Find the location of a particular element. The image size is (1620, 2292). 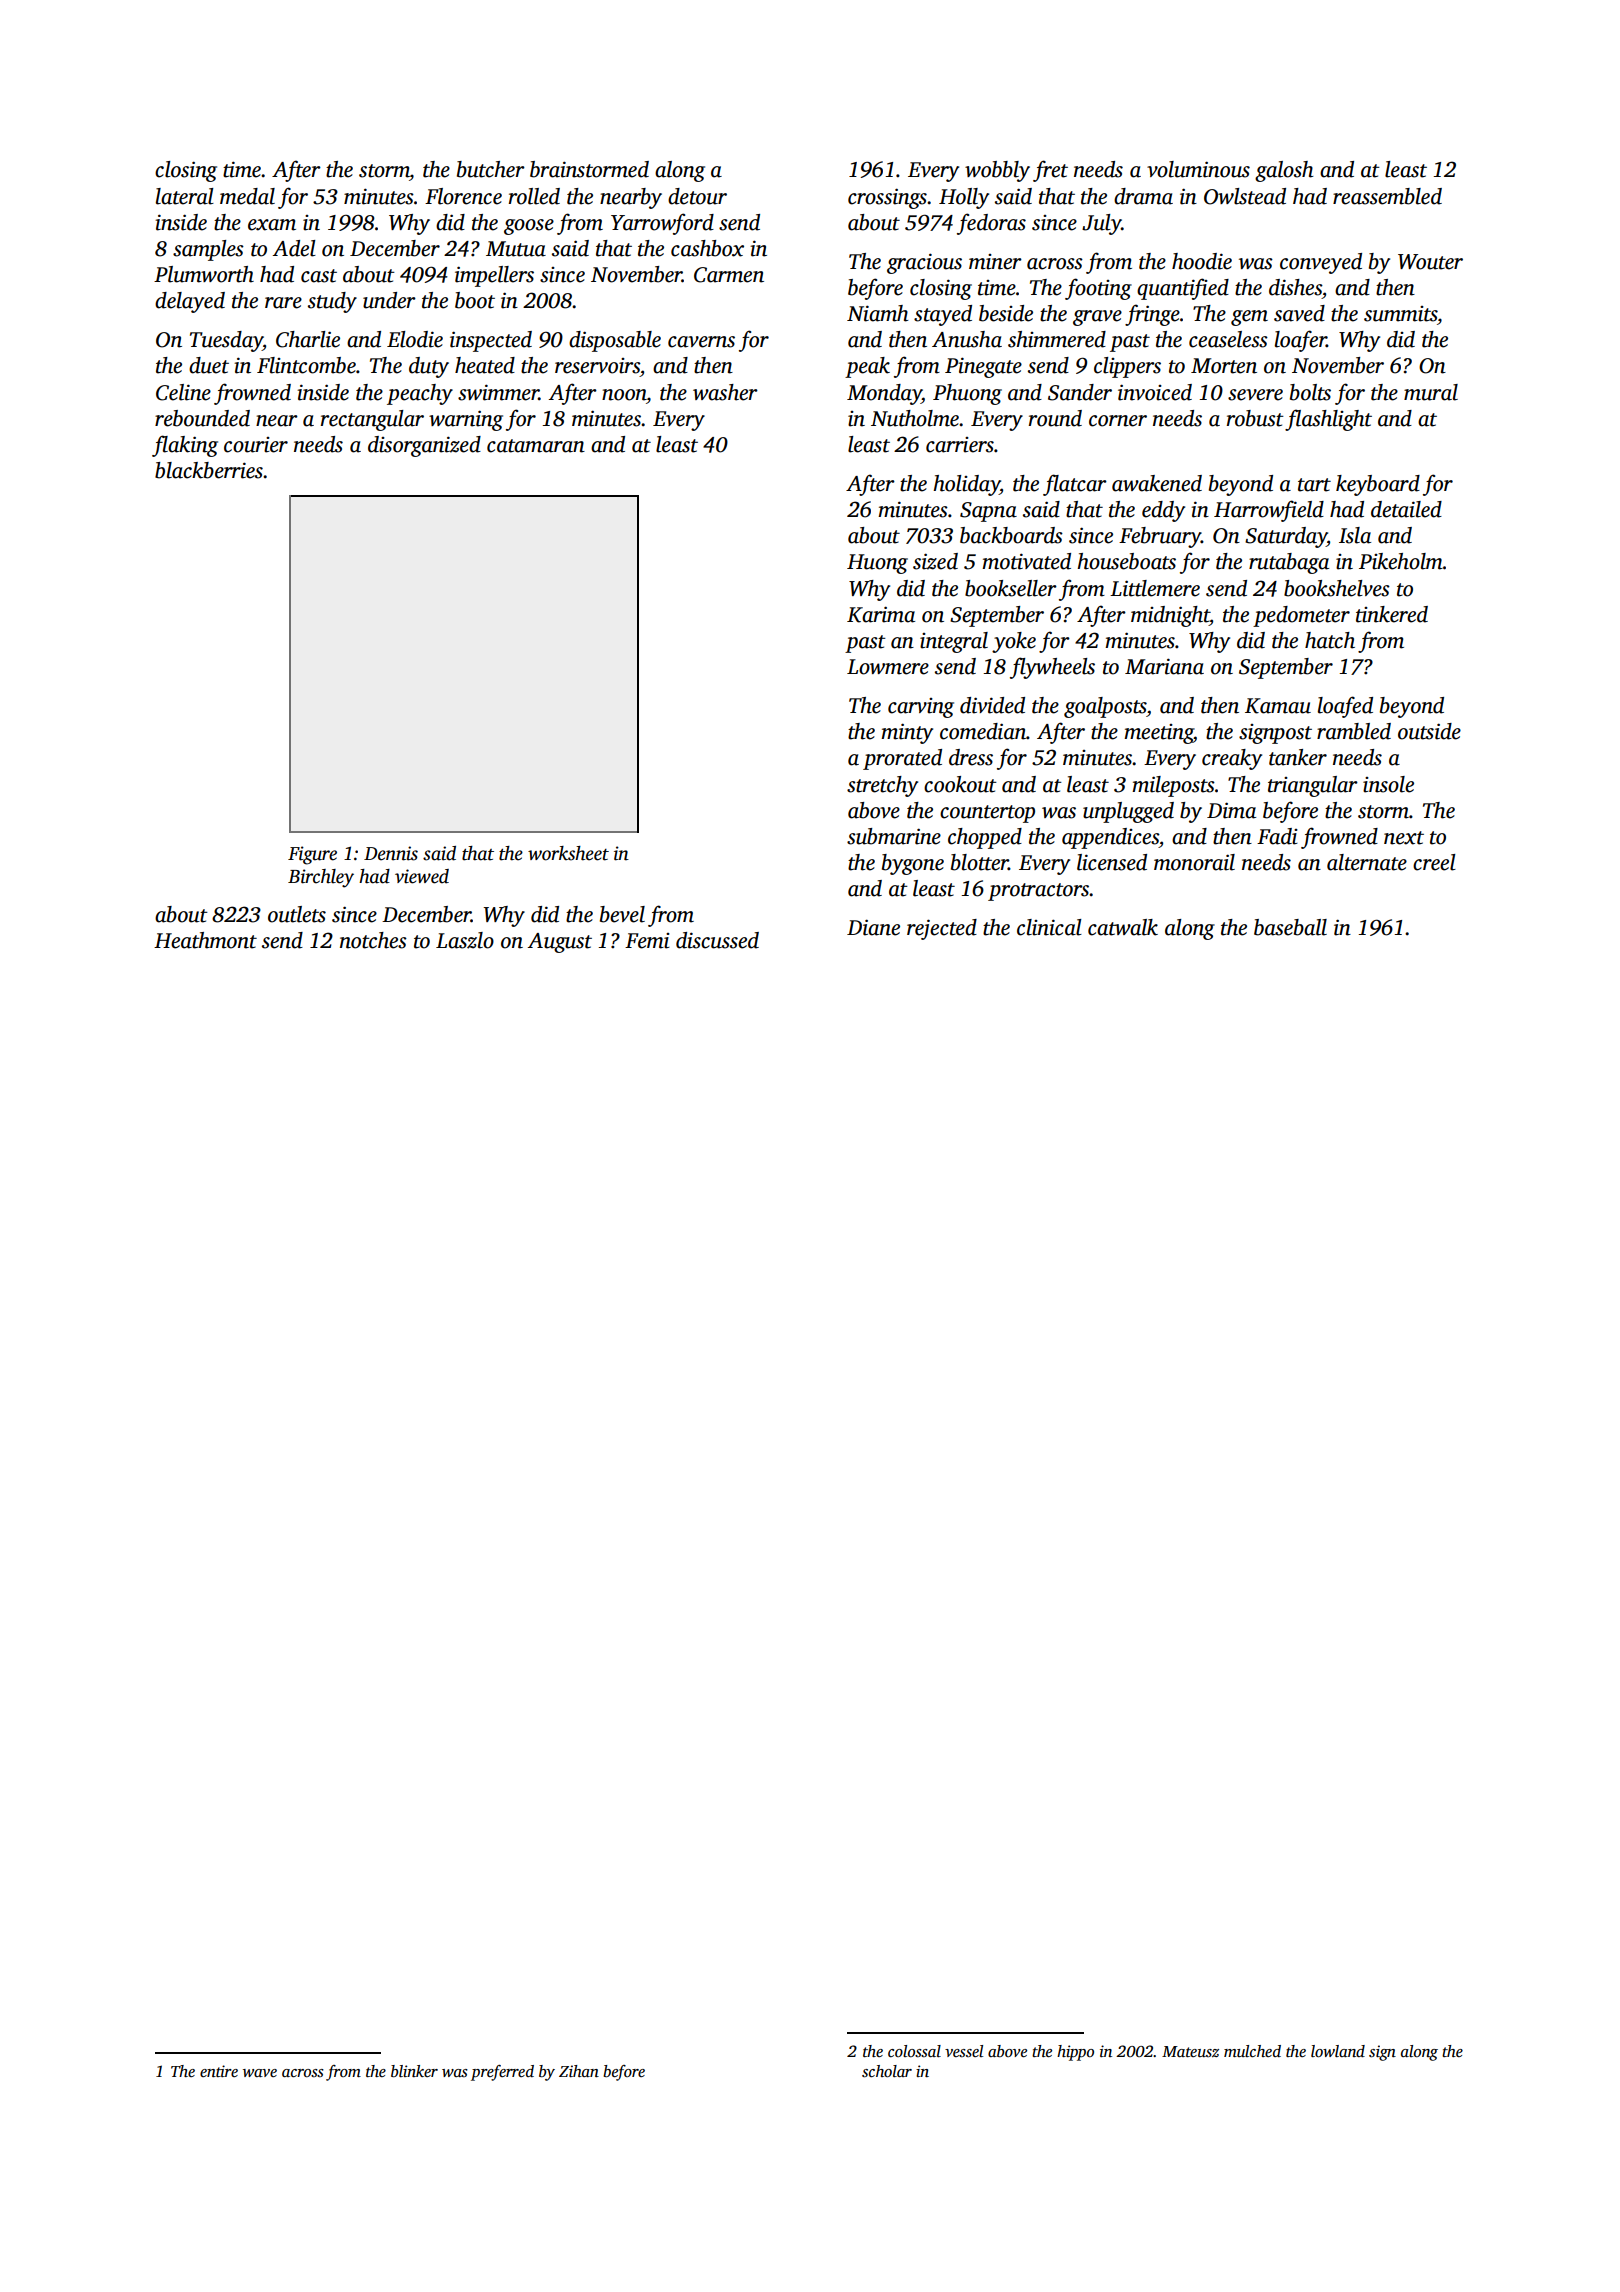

scholar is located at coordinates (887, 2071).
